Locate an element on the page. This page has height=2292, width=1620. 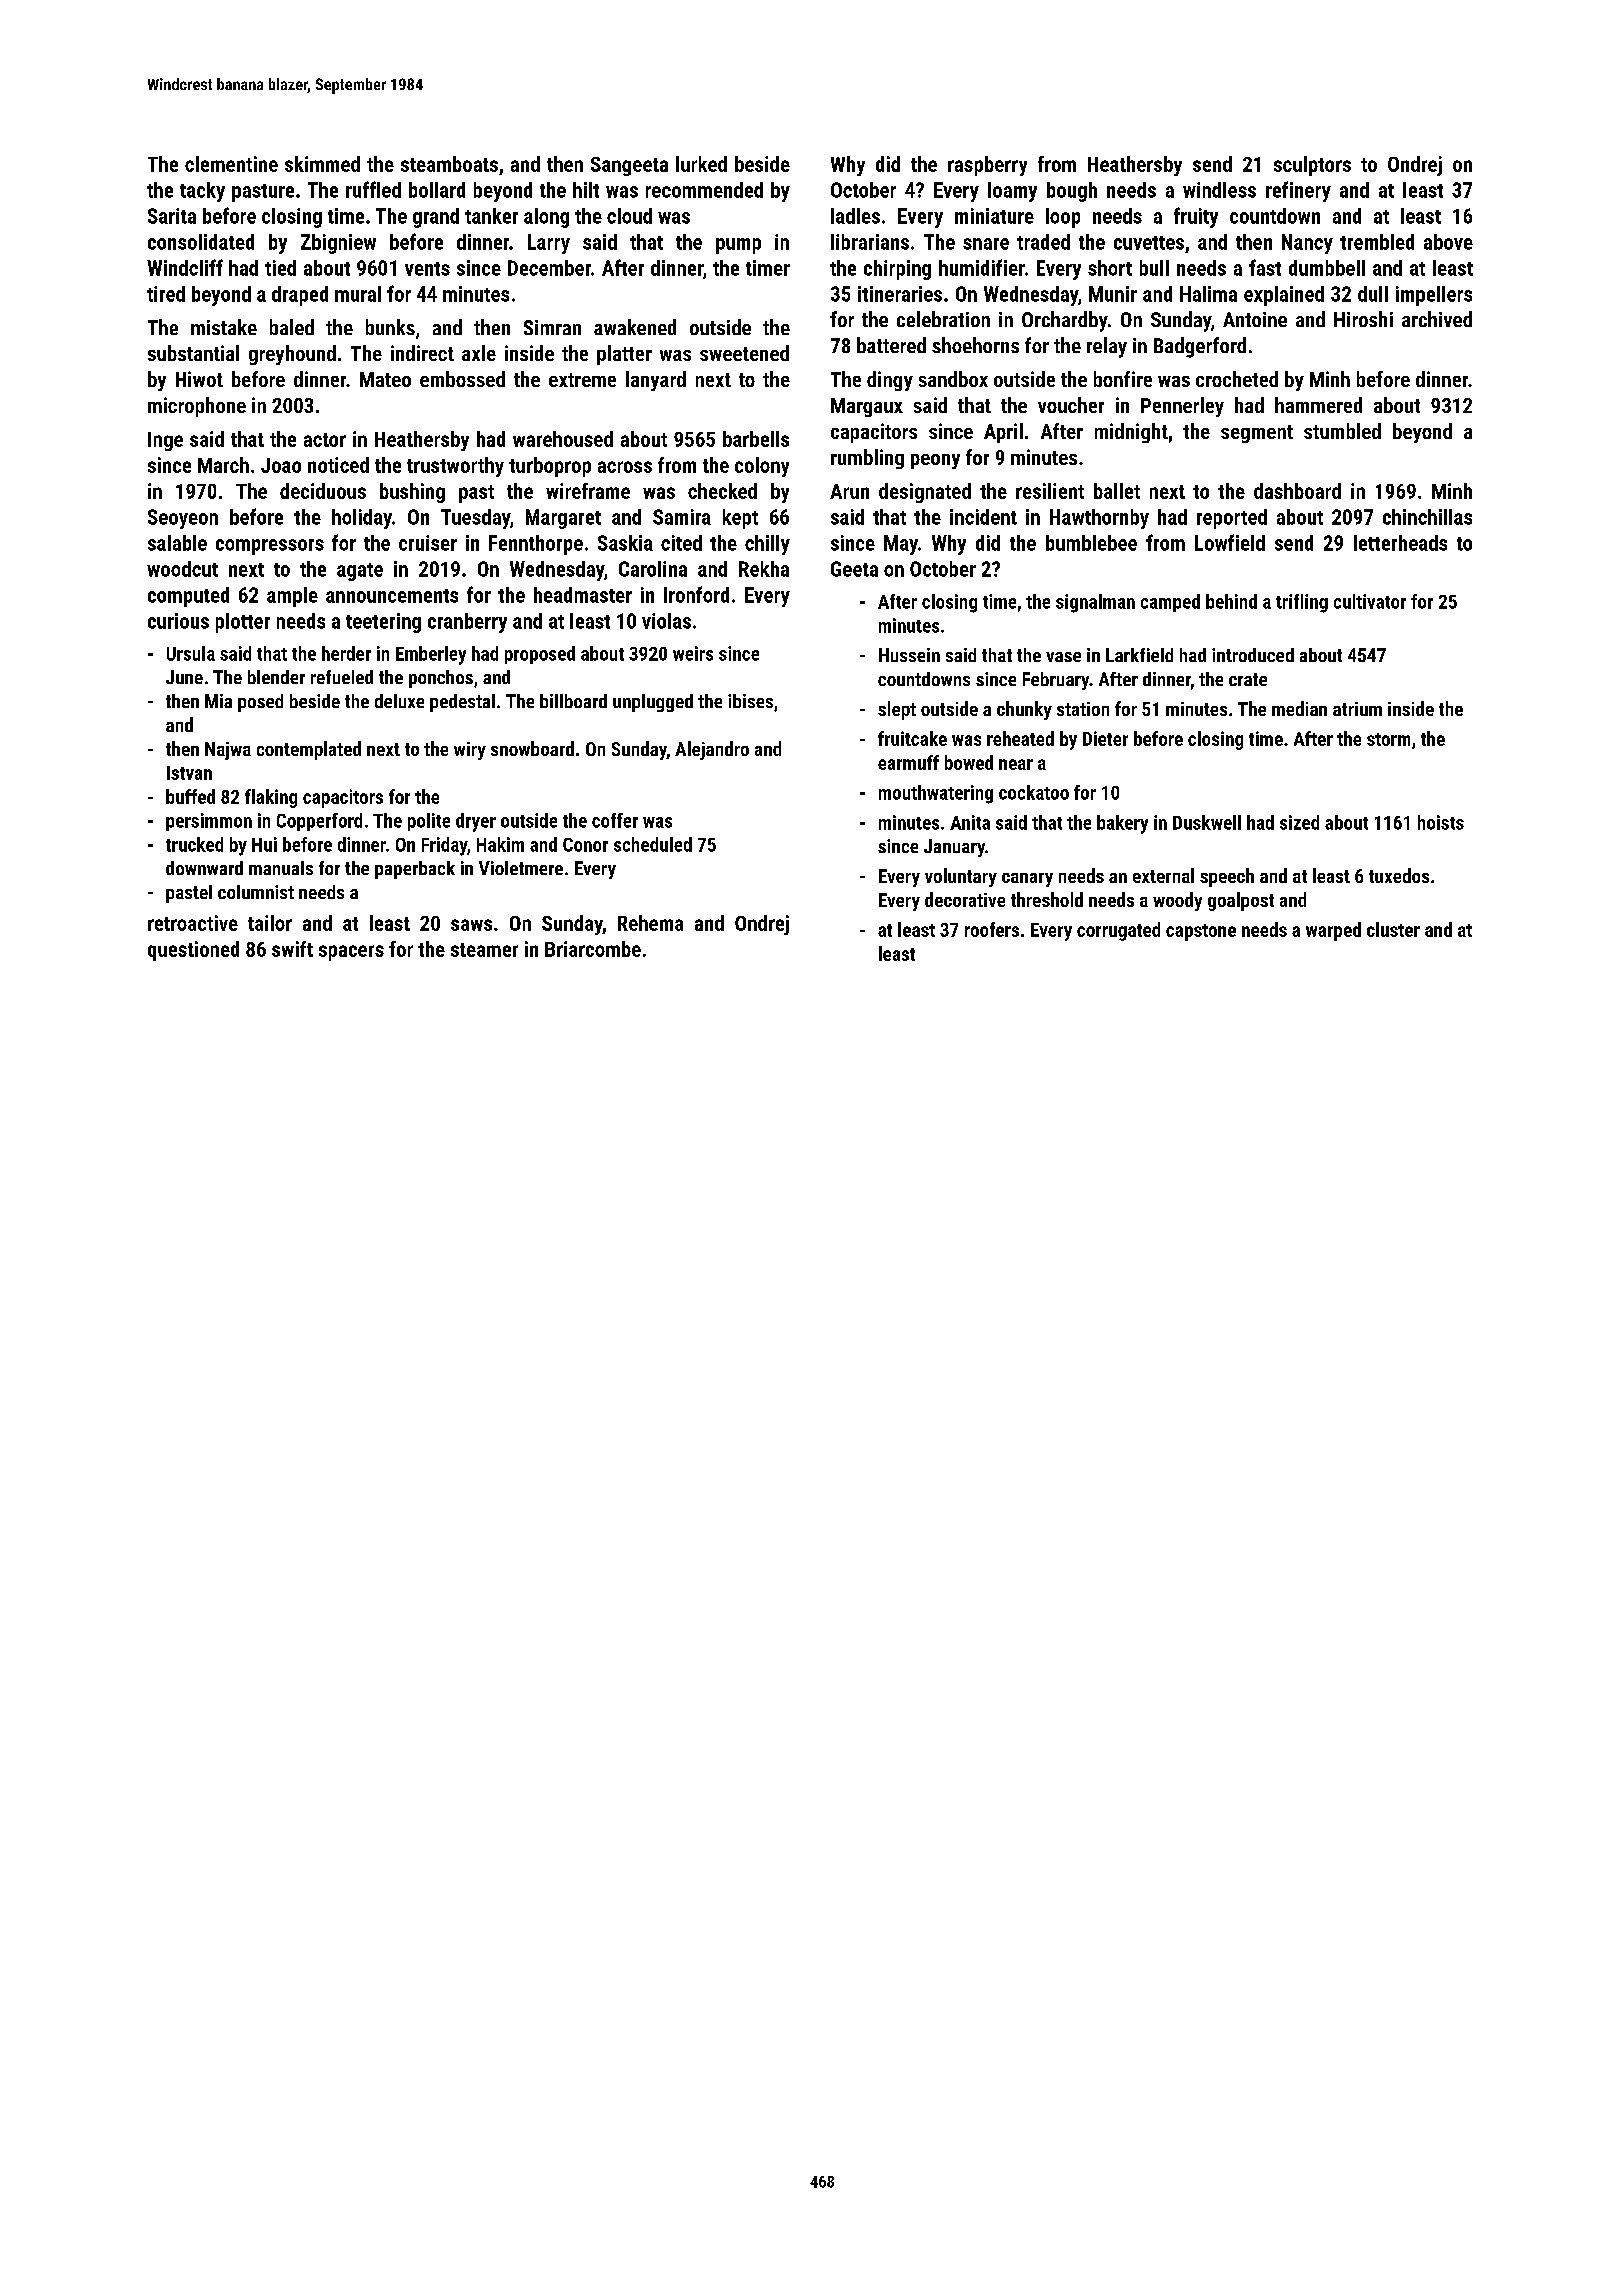
rumbling is located at coordinates (867, 459).
